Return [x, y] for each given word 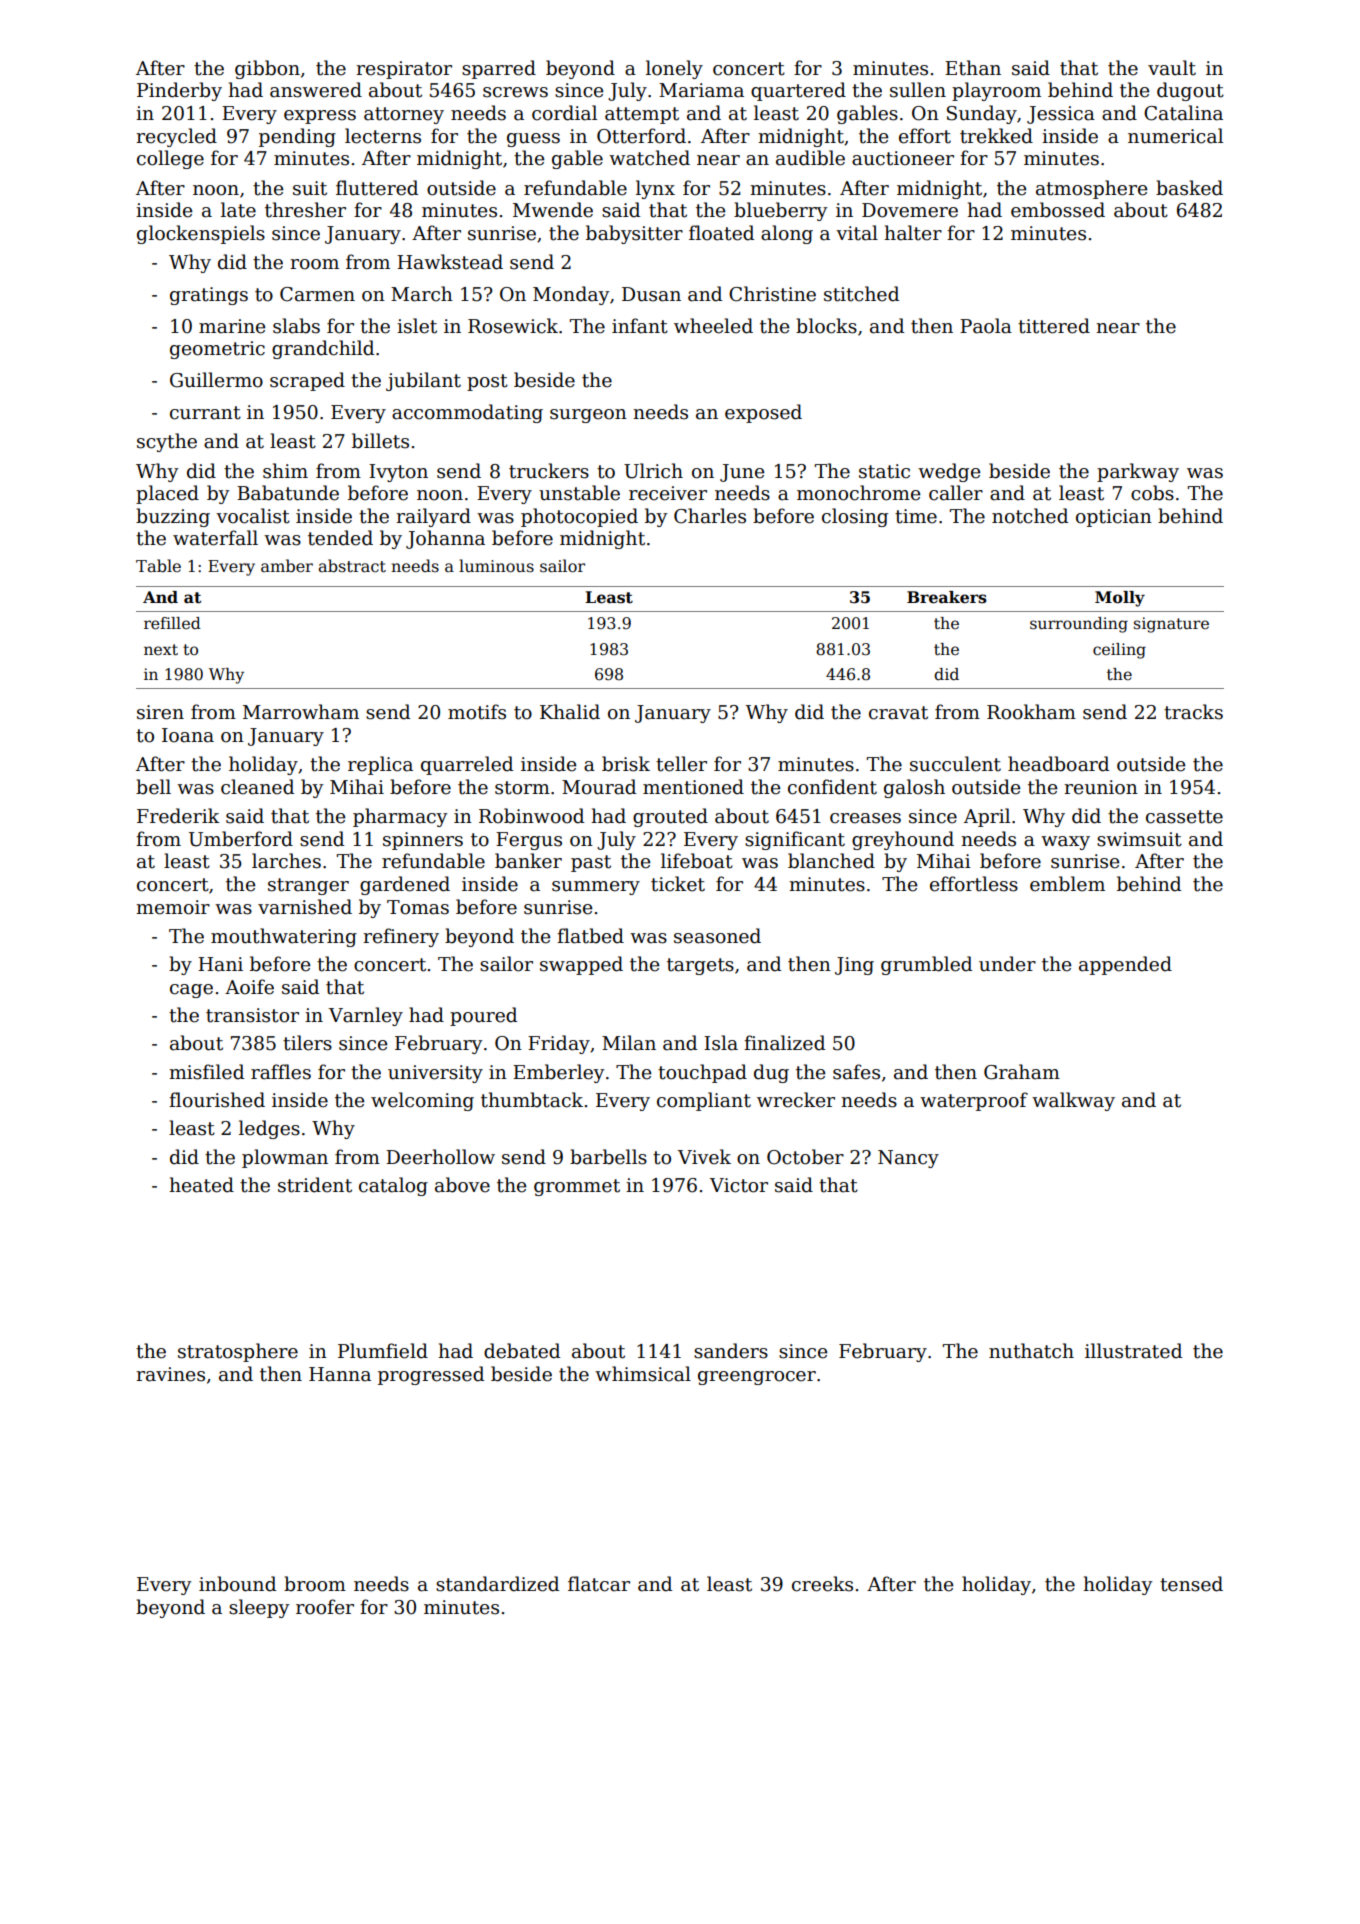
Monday [571, 295]
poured [483, 1016]
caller [956, 493]
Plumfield [383, 1351]
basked [1189, 188]
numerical [1175, 136]
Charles [710, 516]
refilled [172, 623]
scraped [307, 381]
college [170, 159]
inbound [237, 1584]
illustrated [1133, 1351]
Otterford [641, 136]
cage [191, 991]
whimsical [643, 1374]
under [1007, 964]
